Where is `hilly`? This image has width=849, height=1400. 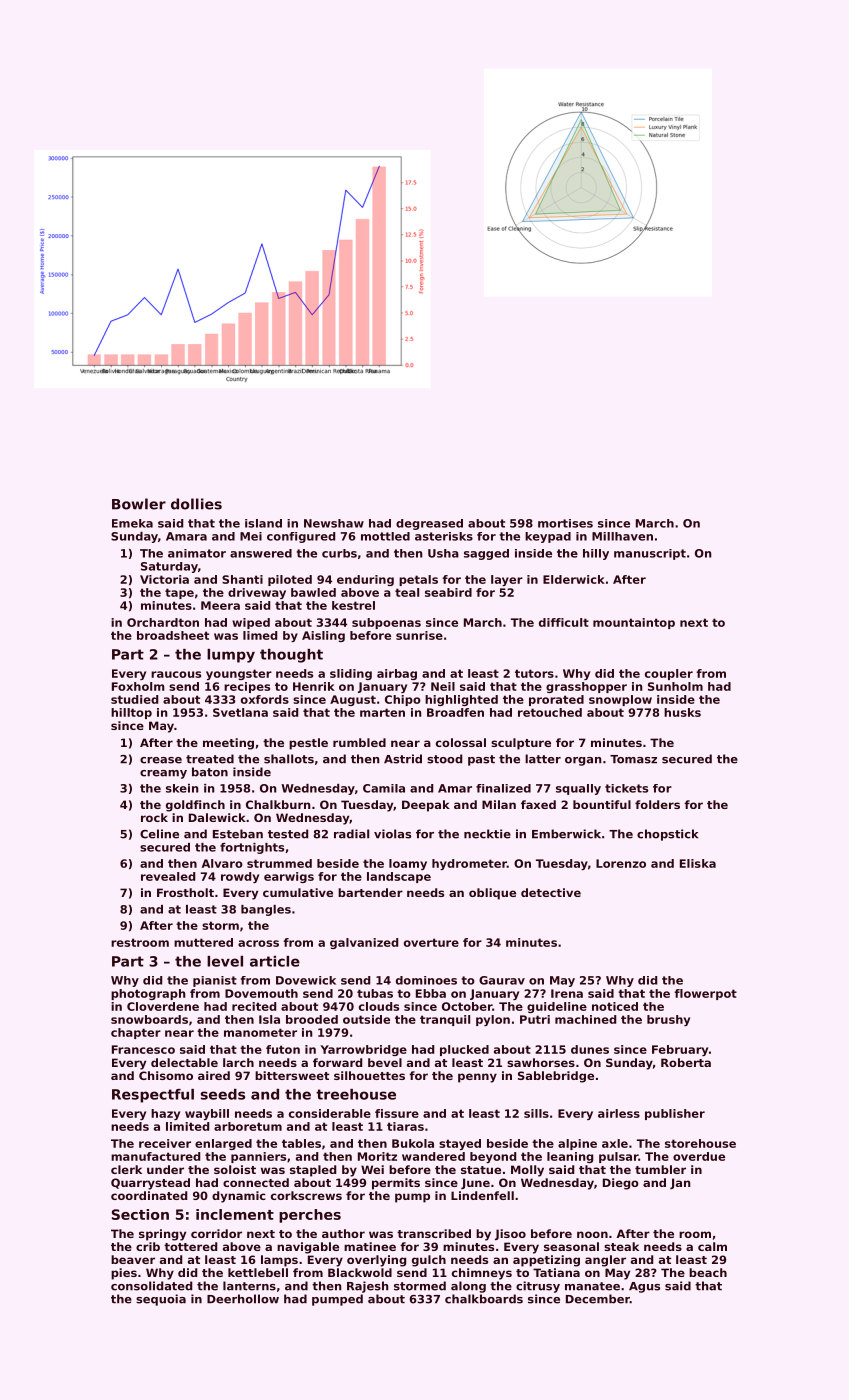 hilly is located at coordinates (596, 554).
